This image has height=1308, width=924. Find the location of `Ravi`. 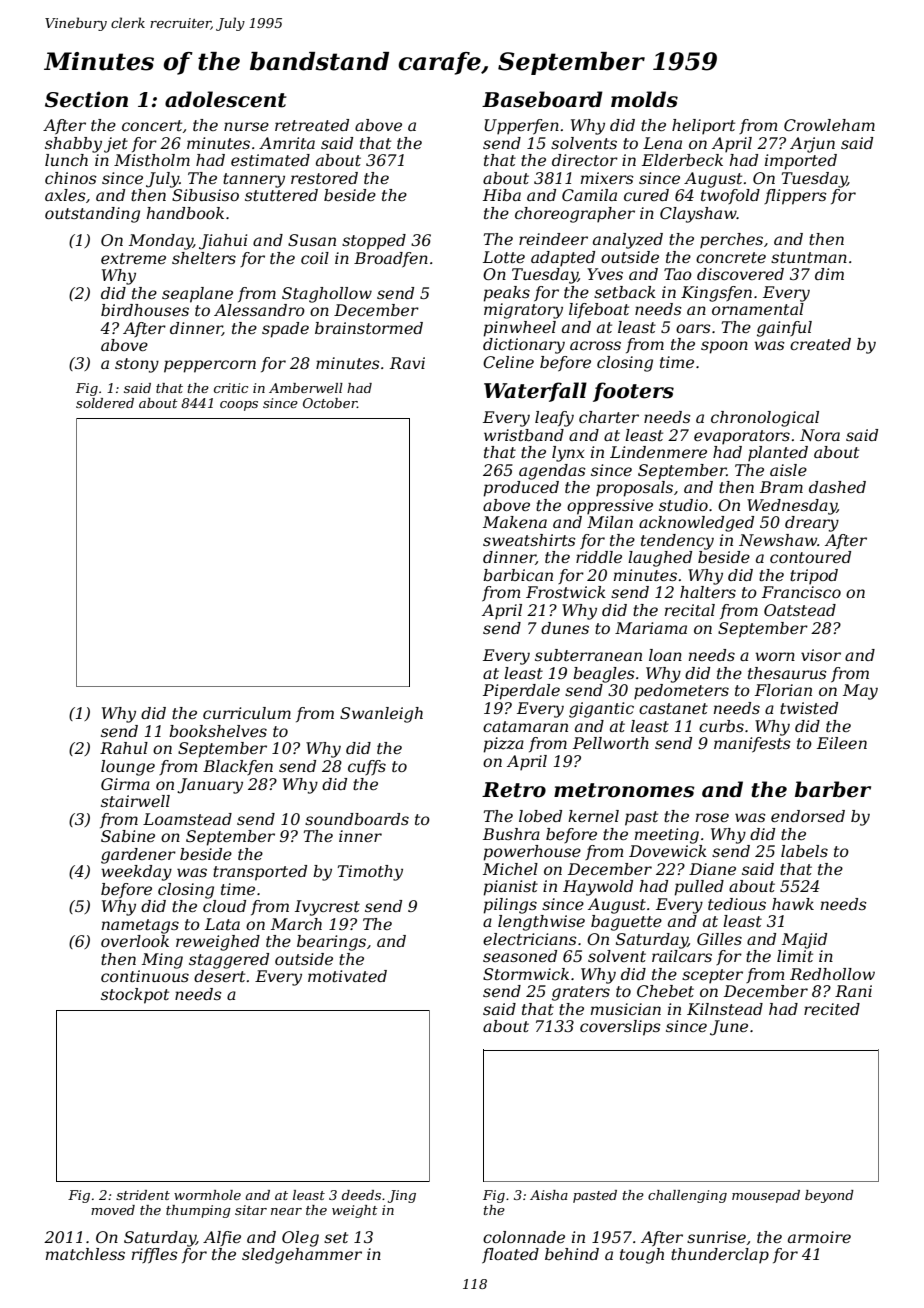

Ravi is located at coordinates (407, 363).
